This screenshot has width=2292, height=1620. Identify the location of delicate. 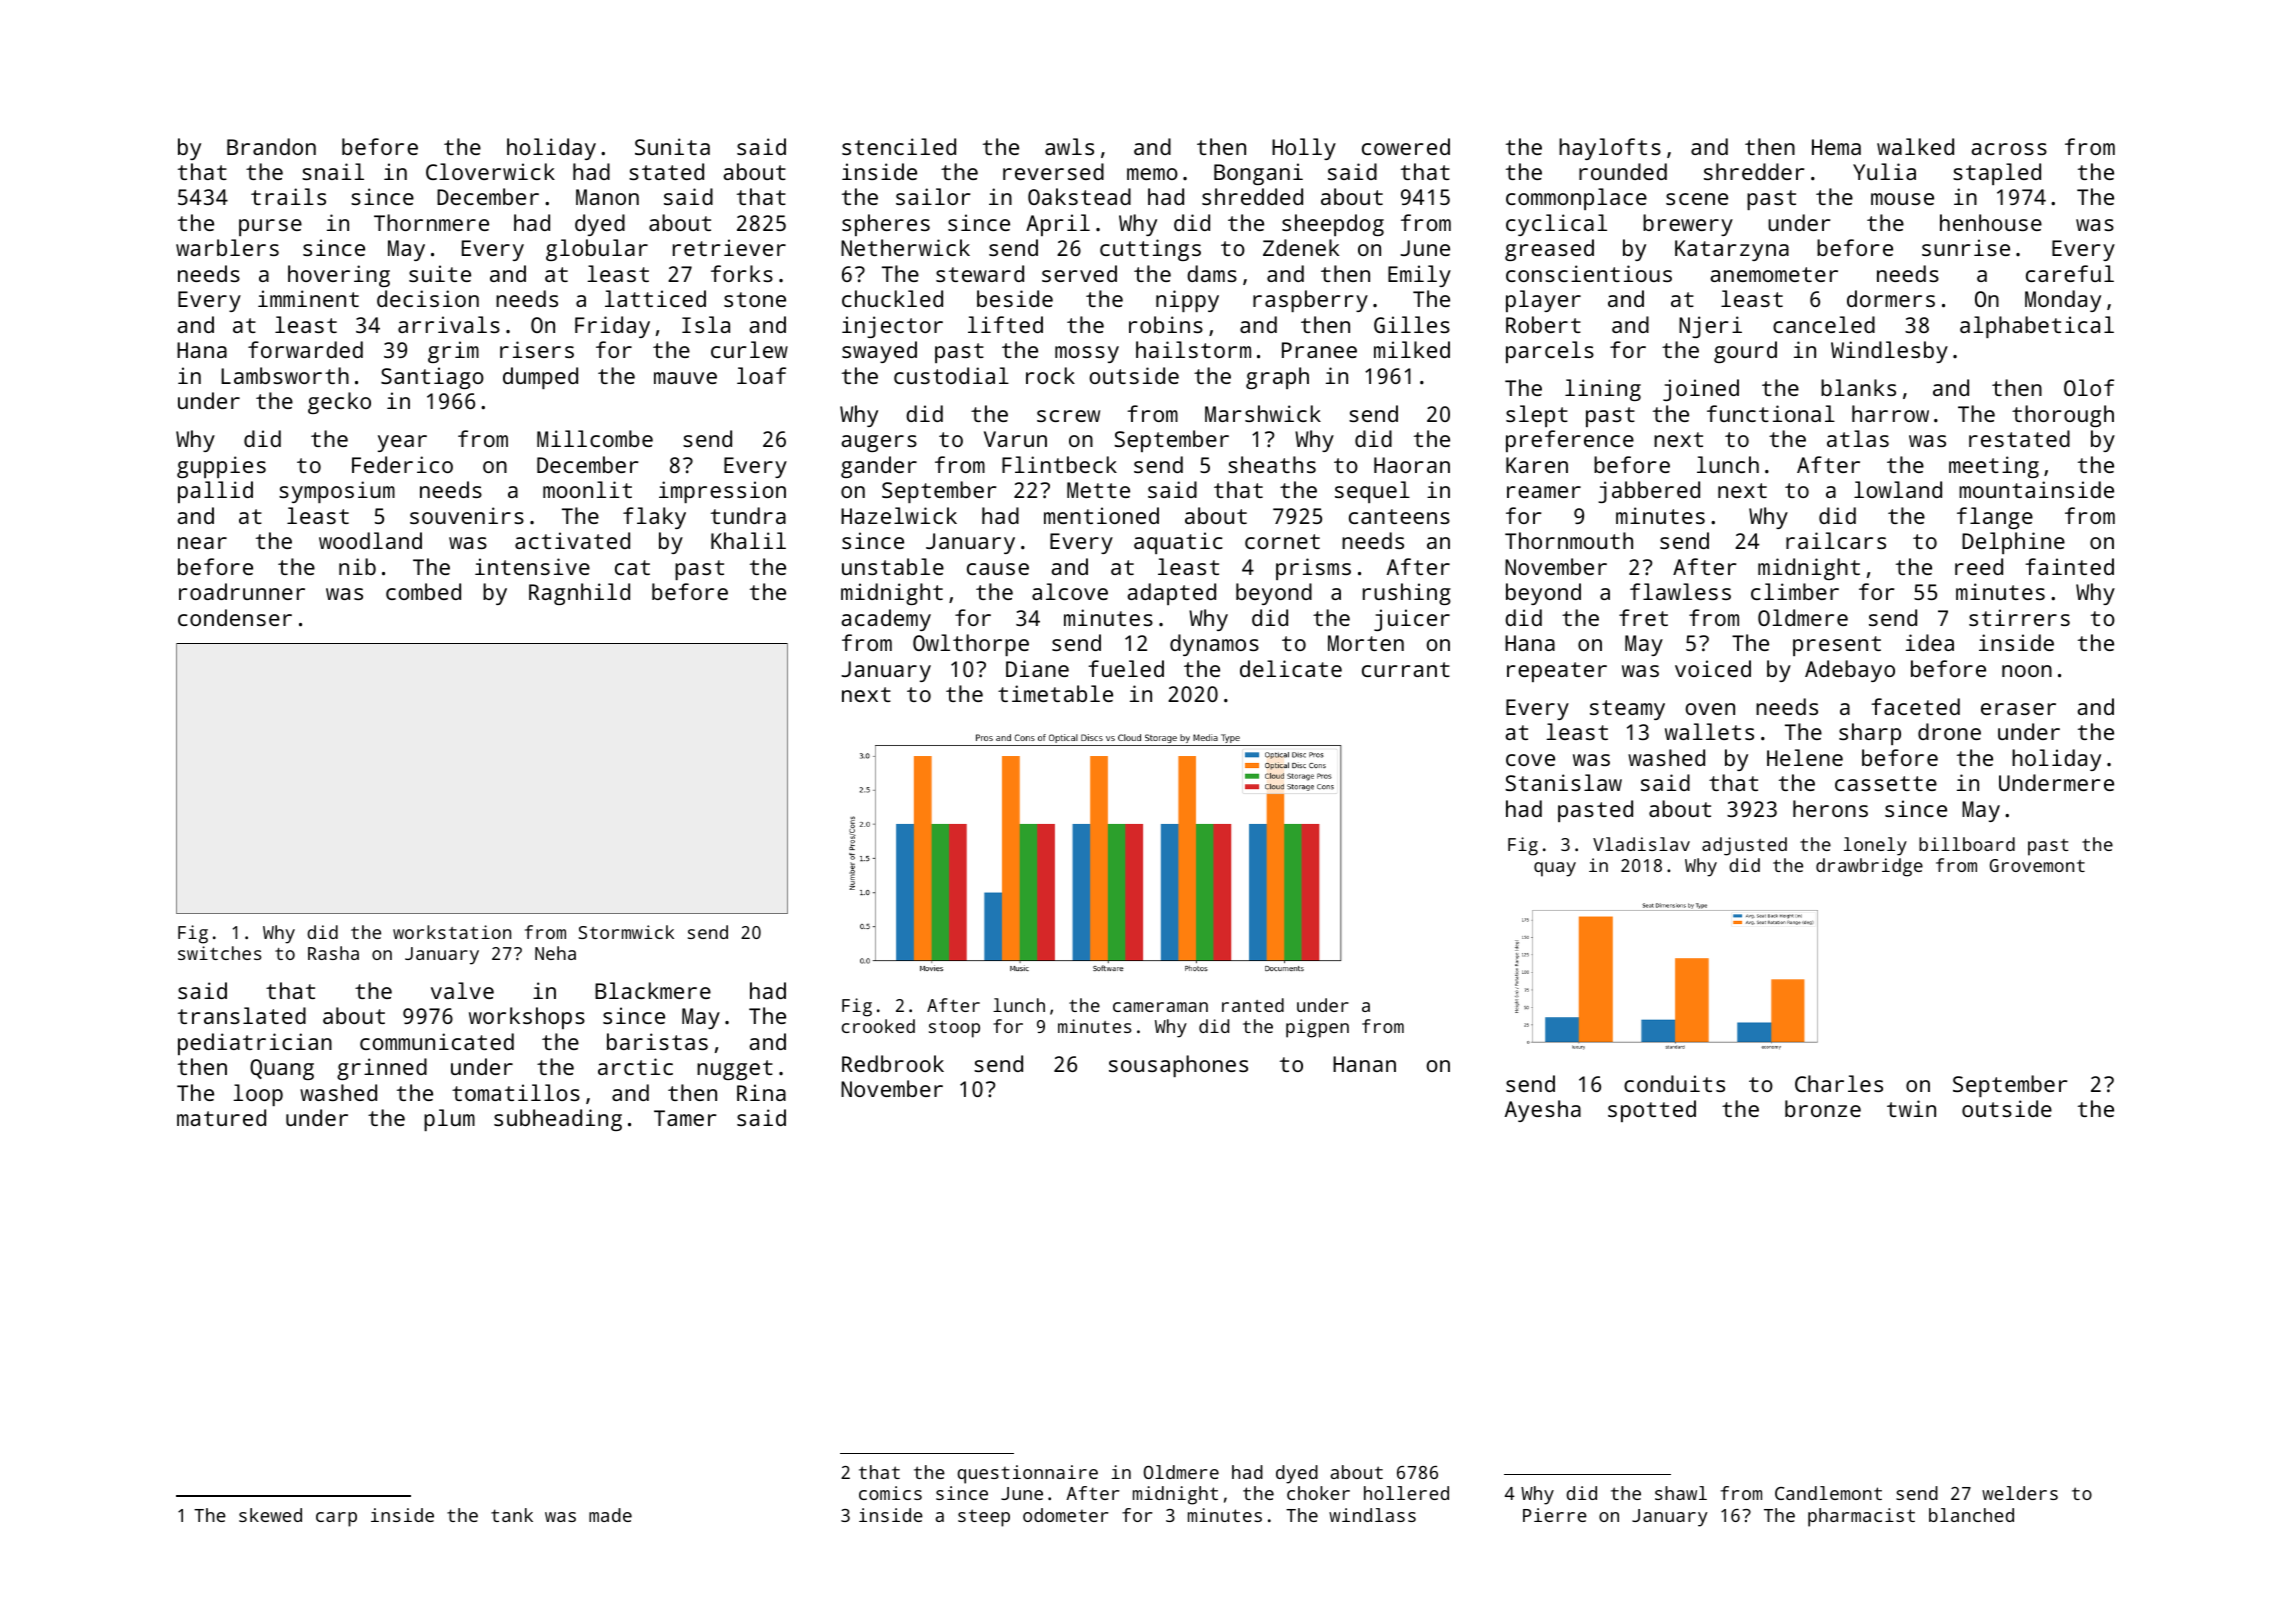
(1291, 668).
